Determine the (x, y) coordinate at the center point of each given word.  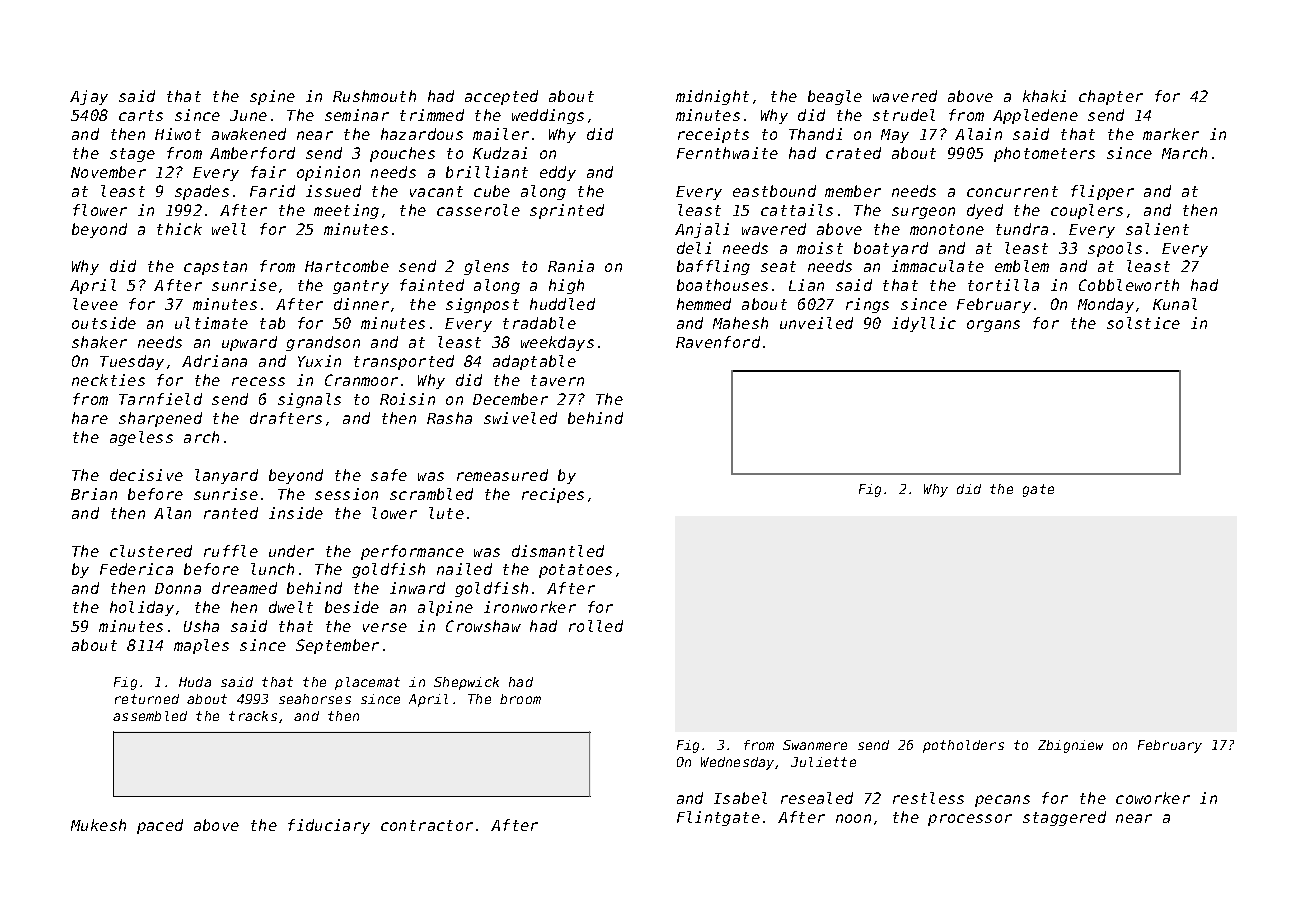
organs (993, 326)
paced (160, 826)
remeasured (502, 475)
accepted (501, 97)
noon (853, 818)
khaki (1044, 96)
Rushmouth (374, 96)
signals (309, 400)
